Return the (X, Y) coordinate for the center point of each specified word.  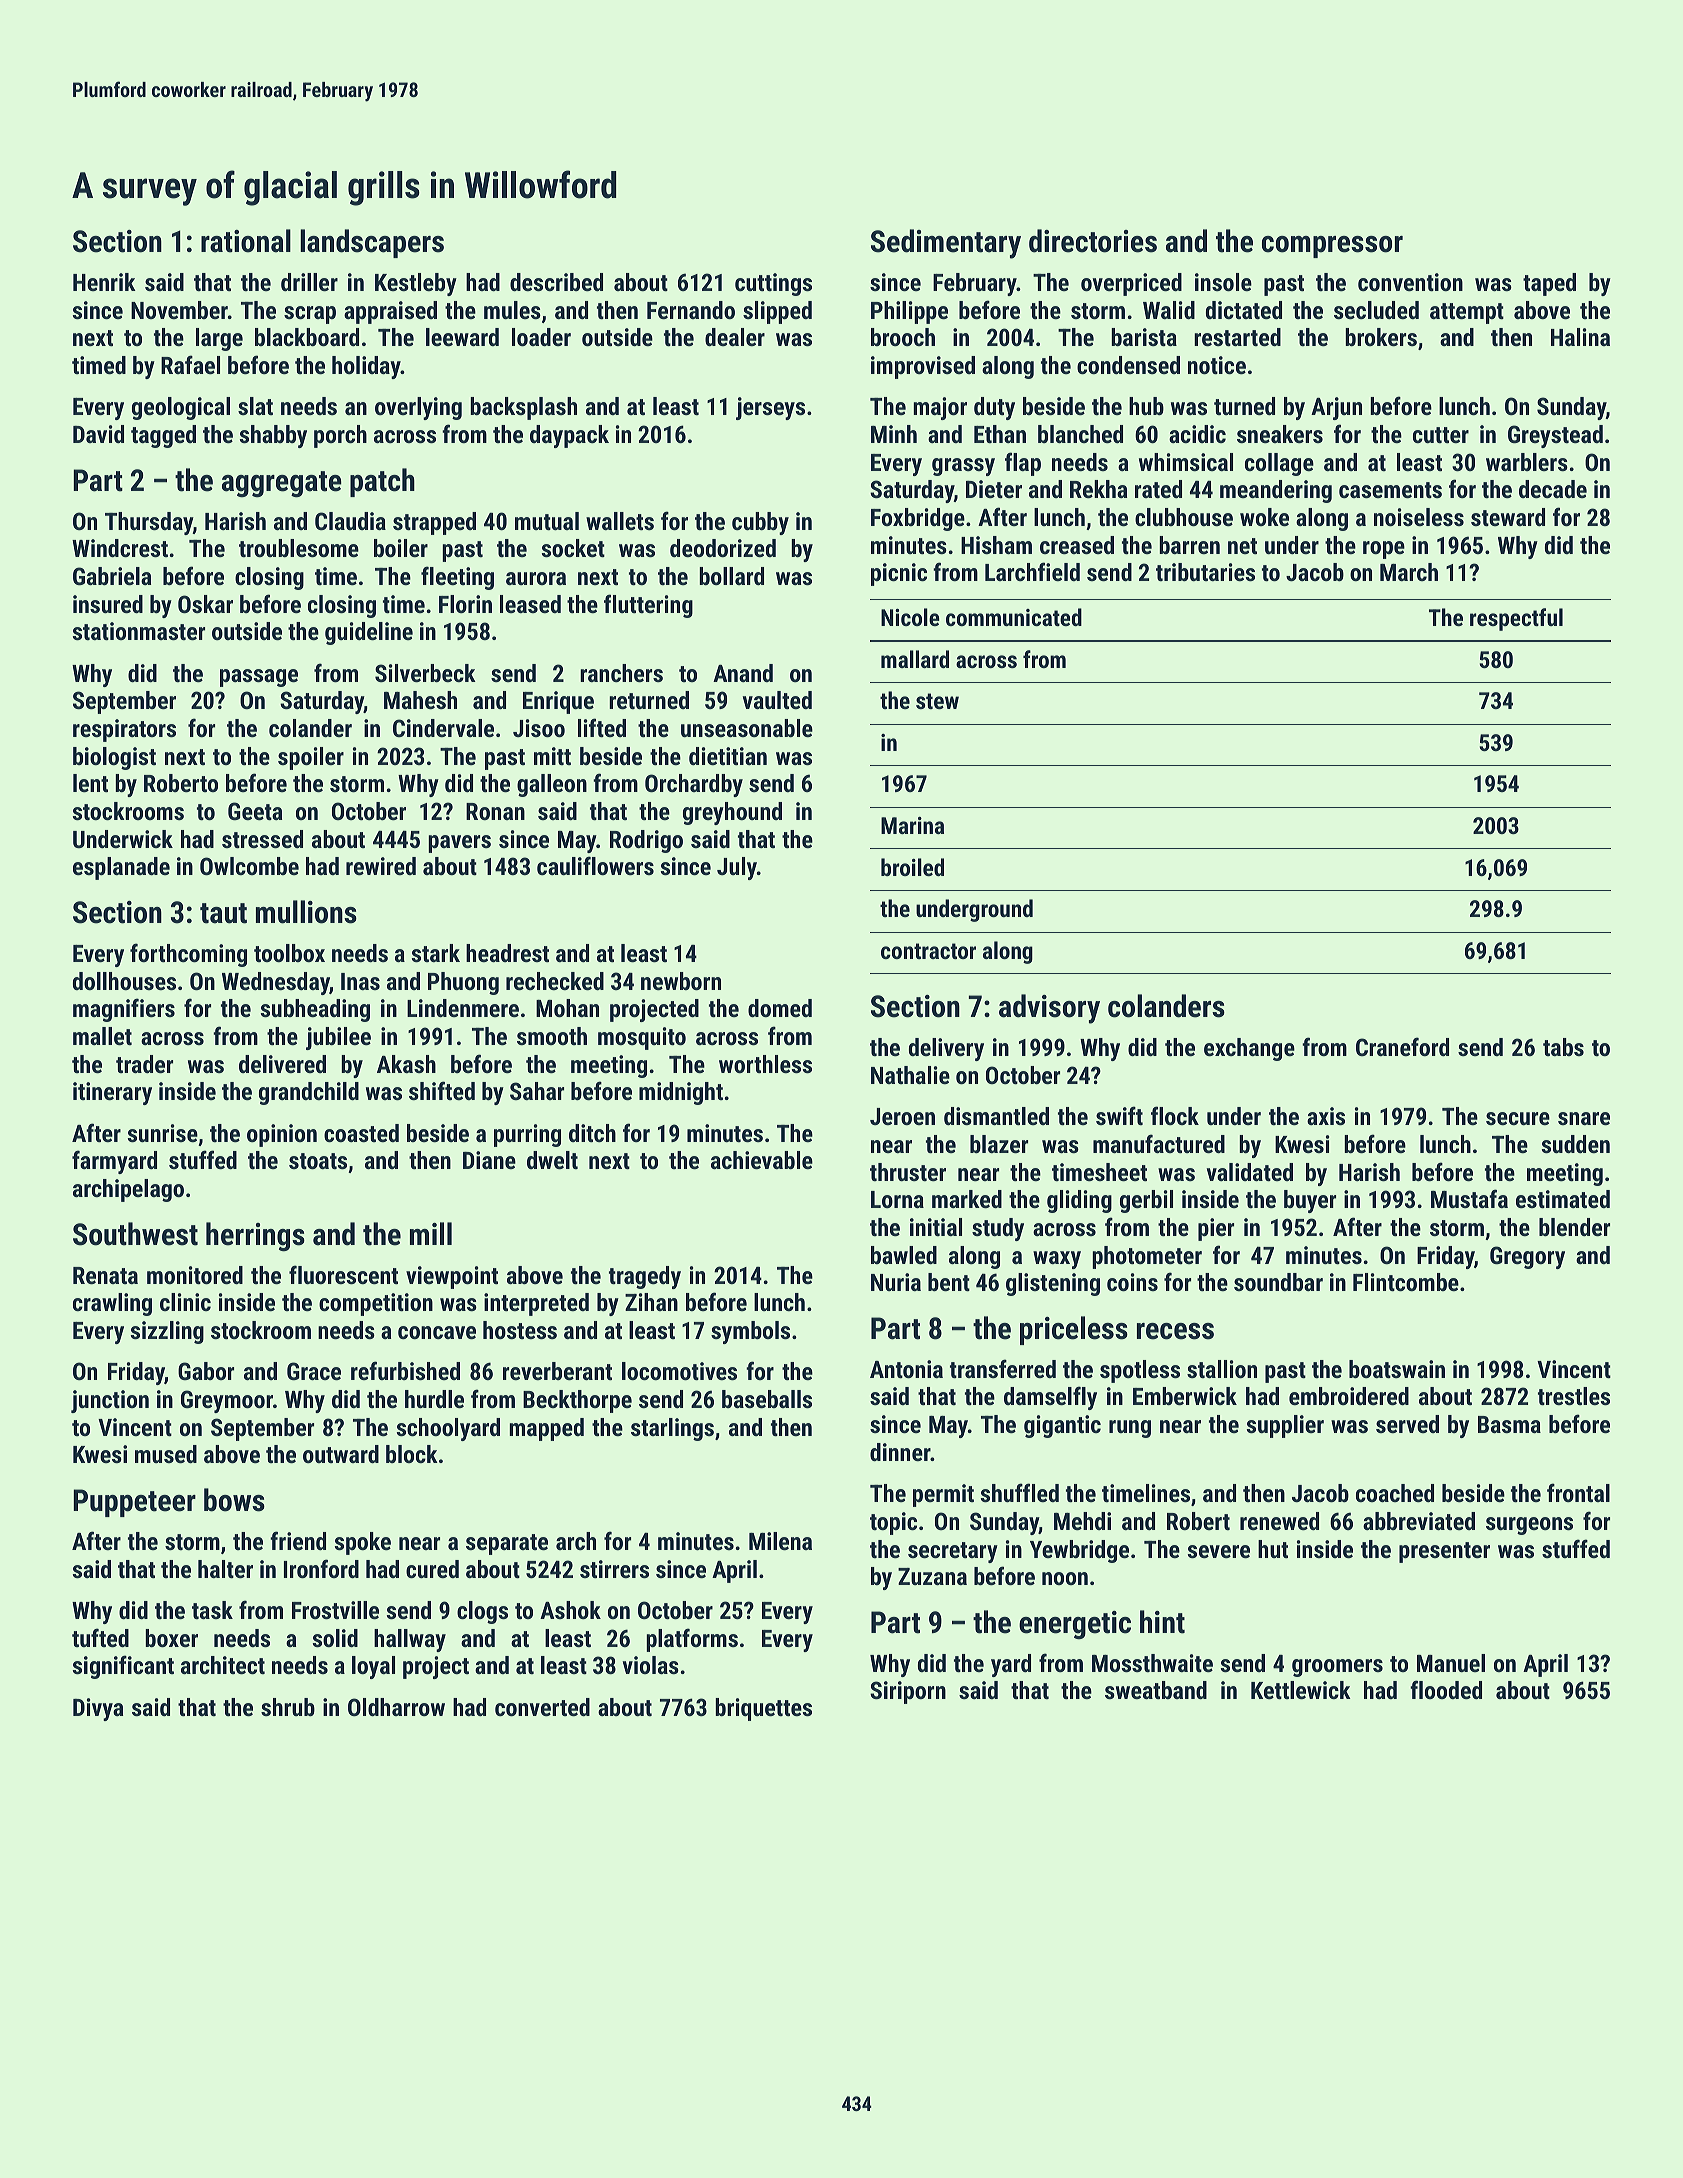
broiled (912, 867)
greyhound (732, 813)
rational (246, 241)
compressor (1332, 247)
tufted (100, 1637)
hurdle (434, 1399)
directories (1093, 241)
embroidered (1349, 1396)
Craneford (1402, 1046)
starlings (672, 1429)
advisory (1049, 1009)
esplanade (121, 868)
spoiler (311, 758)
